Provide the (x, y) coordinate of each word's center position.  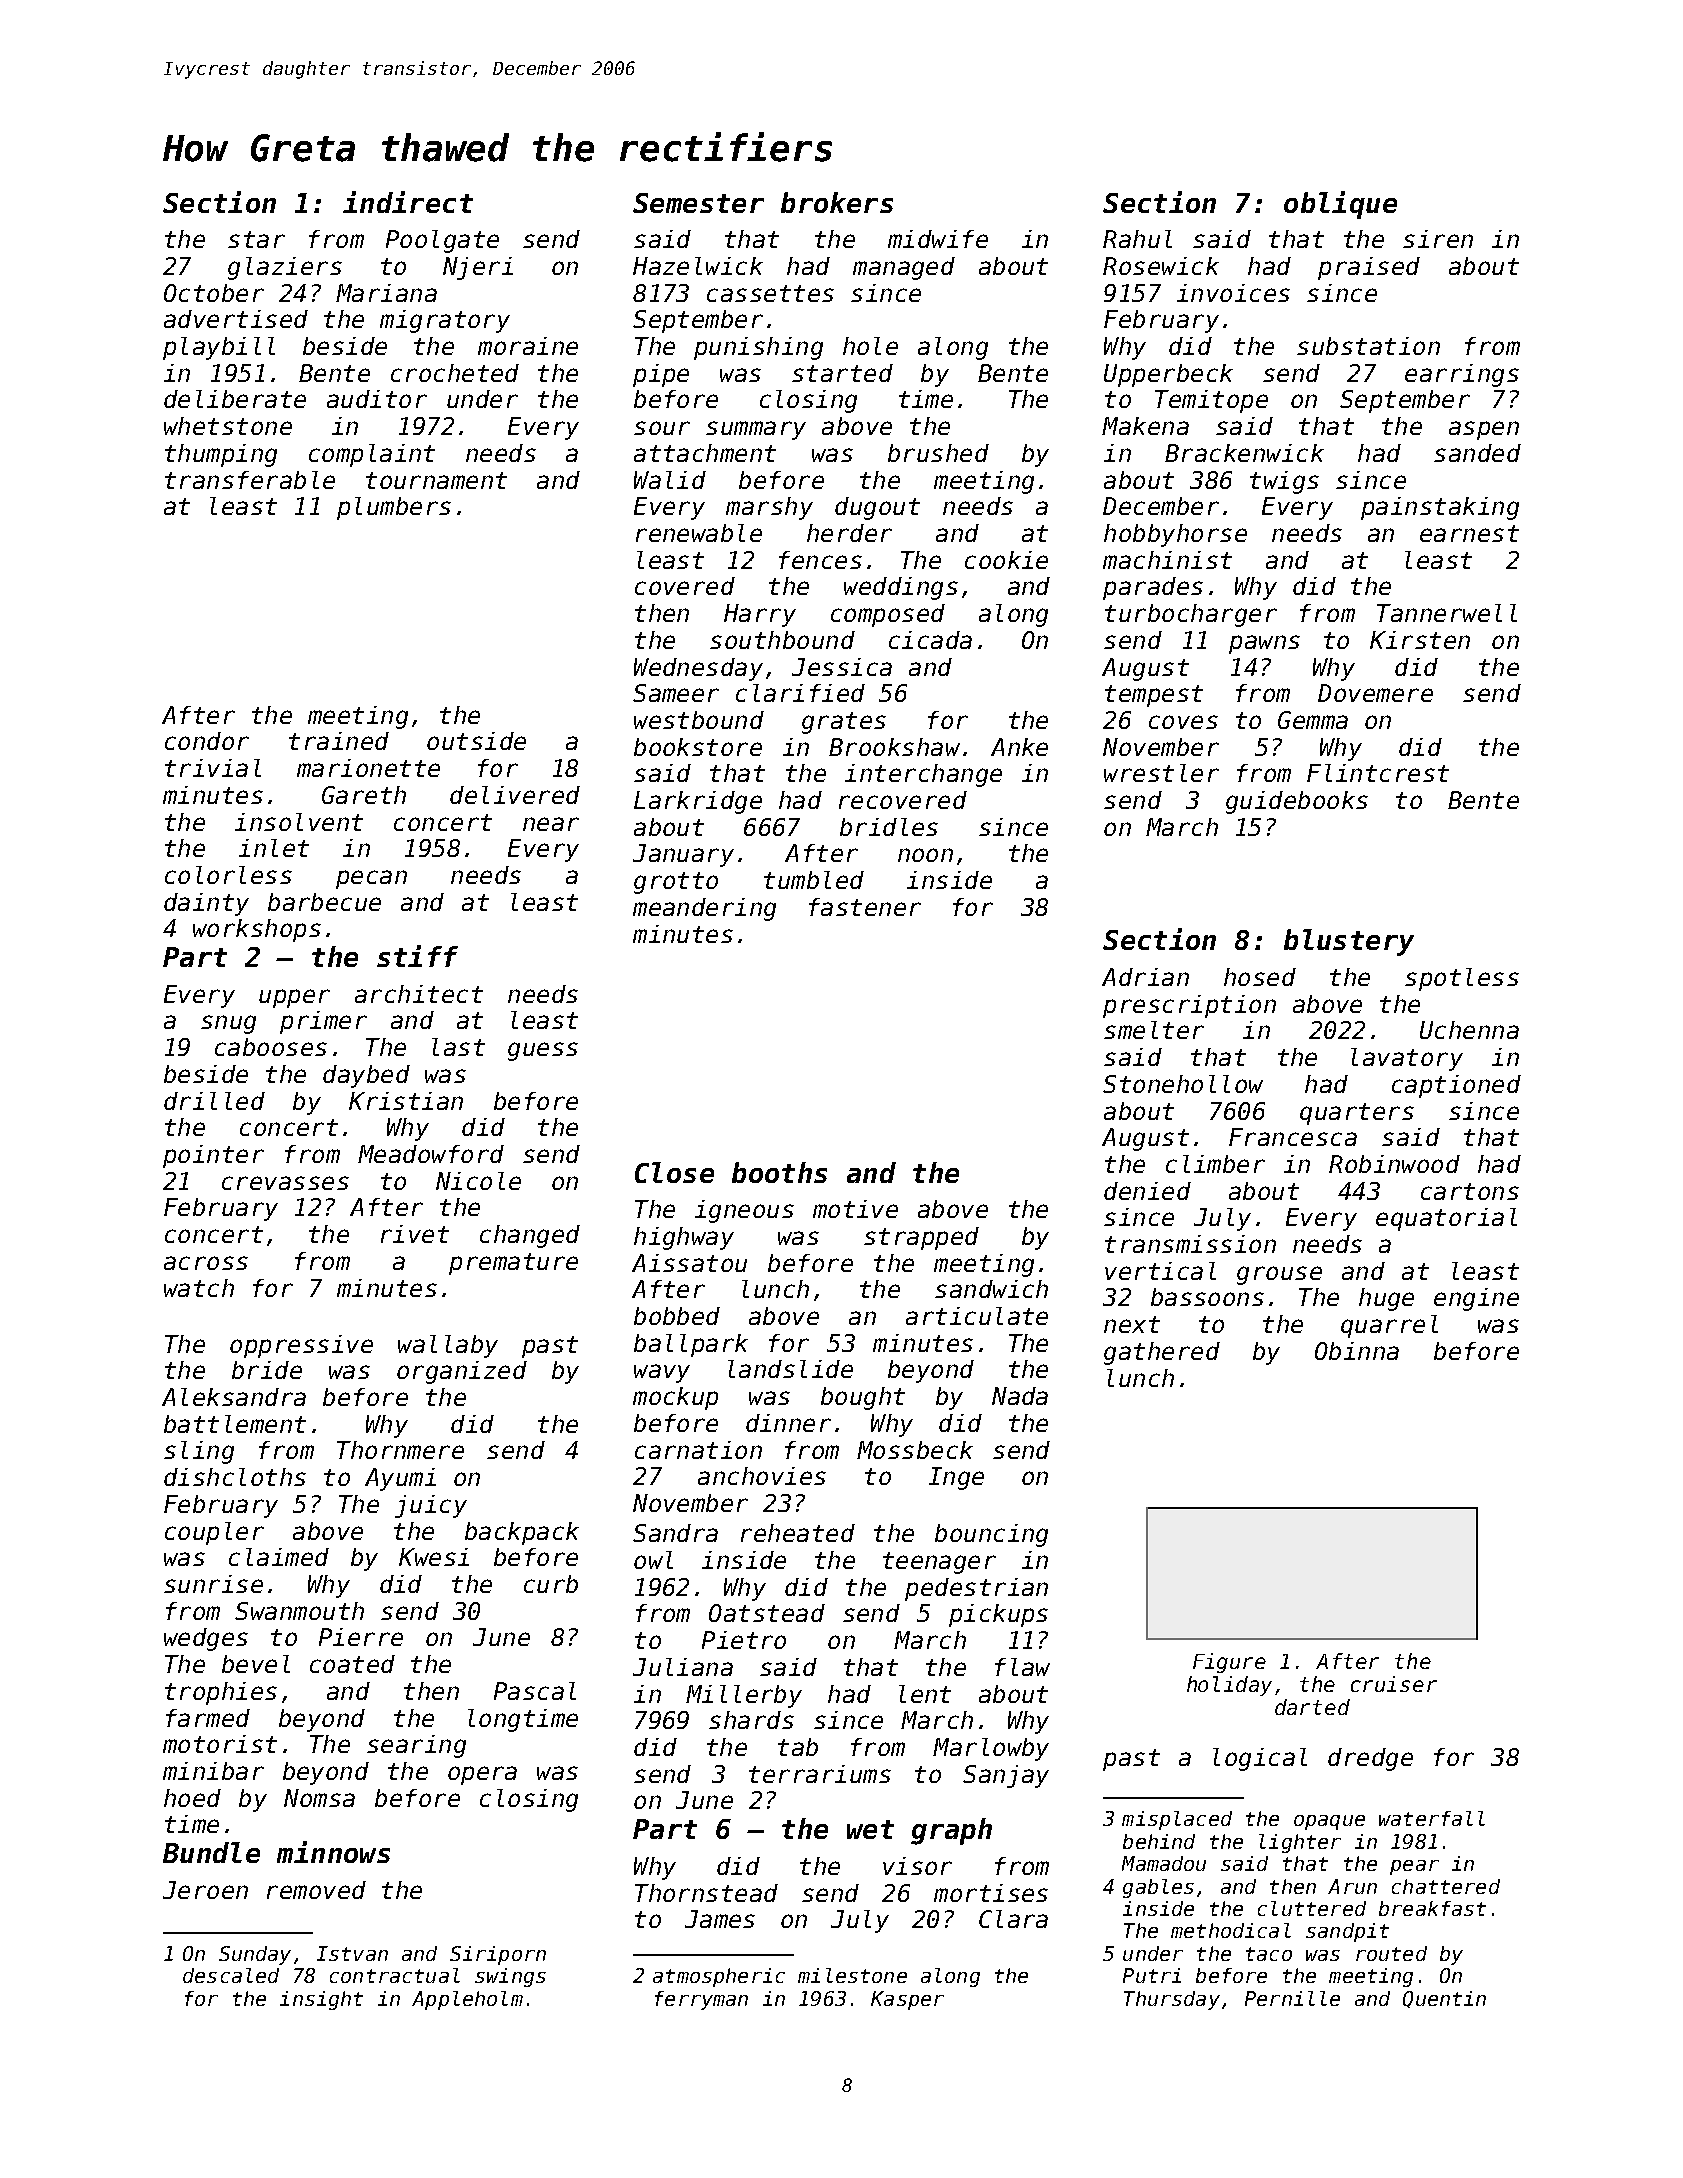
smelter (1154, 1030)
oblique (1340, 205)
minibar (213, 1771)
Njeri (478, 268)
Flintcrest (1378, 773)
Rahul (1137, 239)
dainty (206, 904)
